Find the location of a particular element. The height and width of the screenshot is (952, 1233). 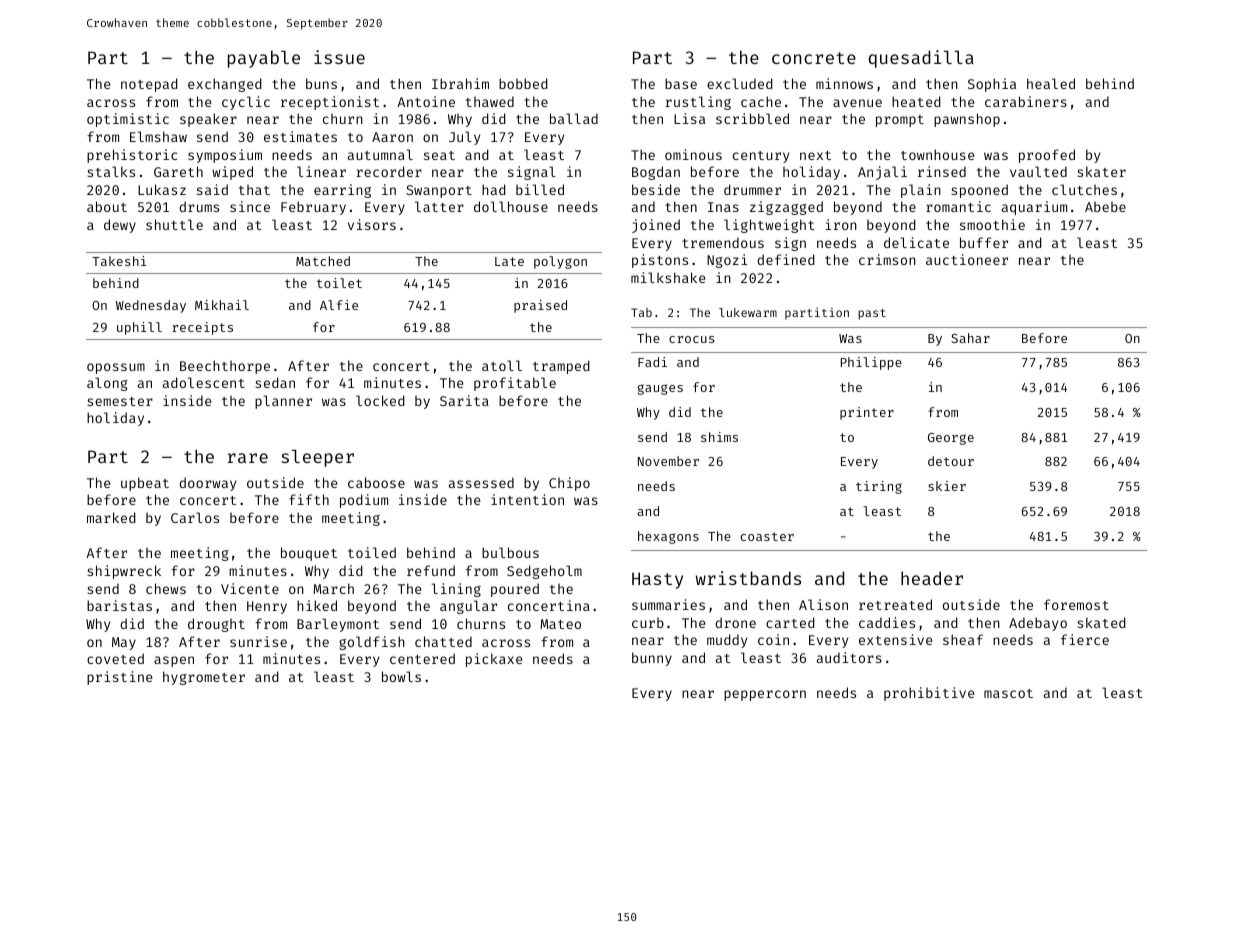

Aaron is located at coordinates (392, 137).
